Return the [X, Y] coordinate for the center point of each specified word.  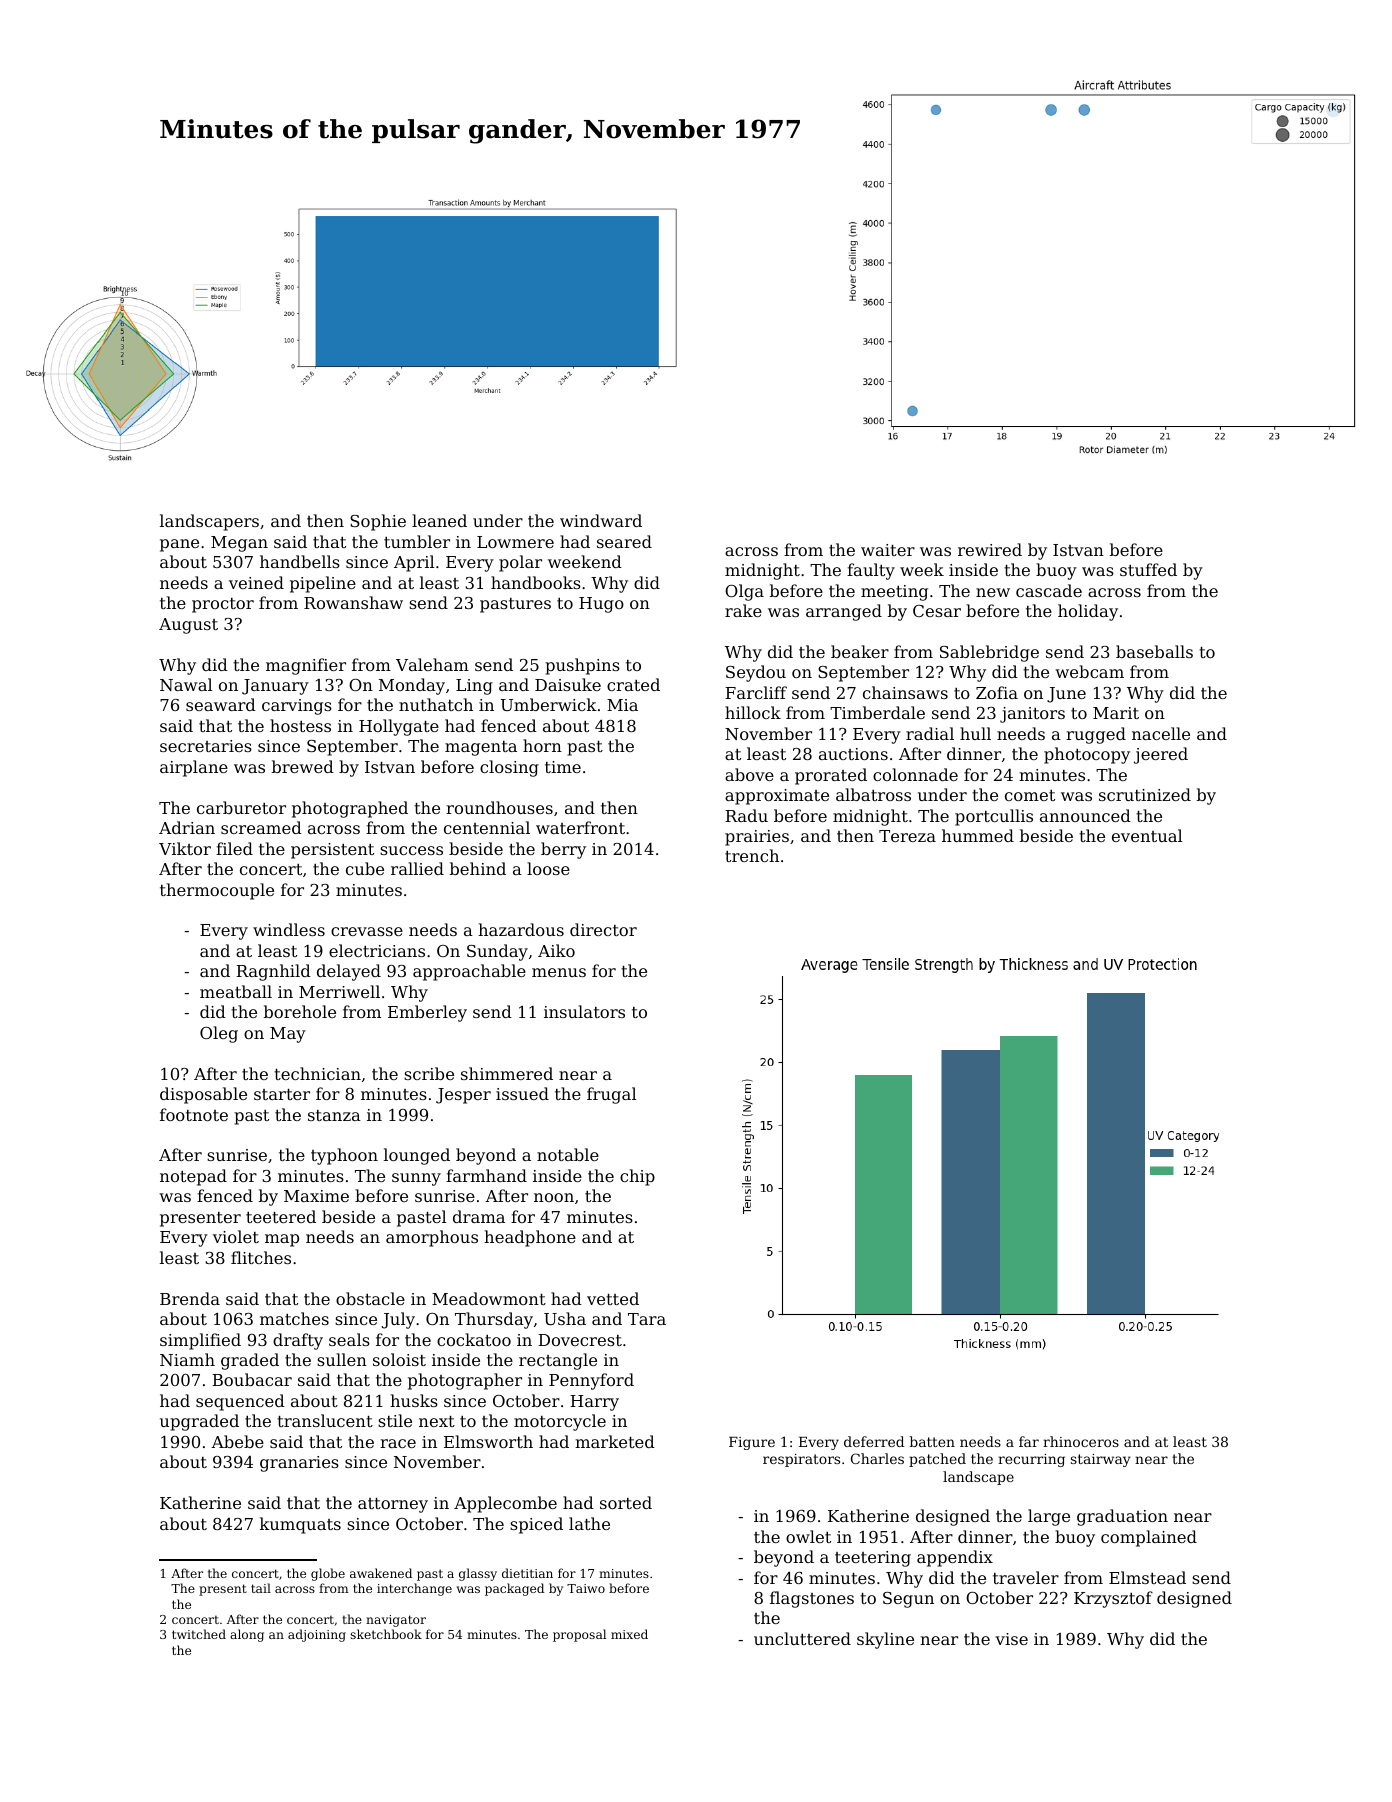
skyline [885, 1640]
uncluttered [802, 1638]
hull [975, 733]
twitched [199, 1634]
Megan [239, 544]
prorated [831, 776]
